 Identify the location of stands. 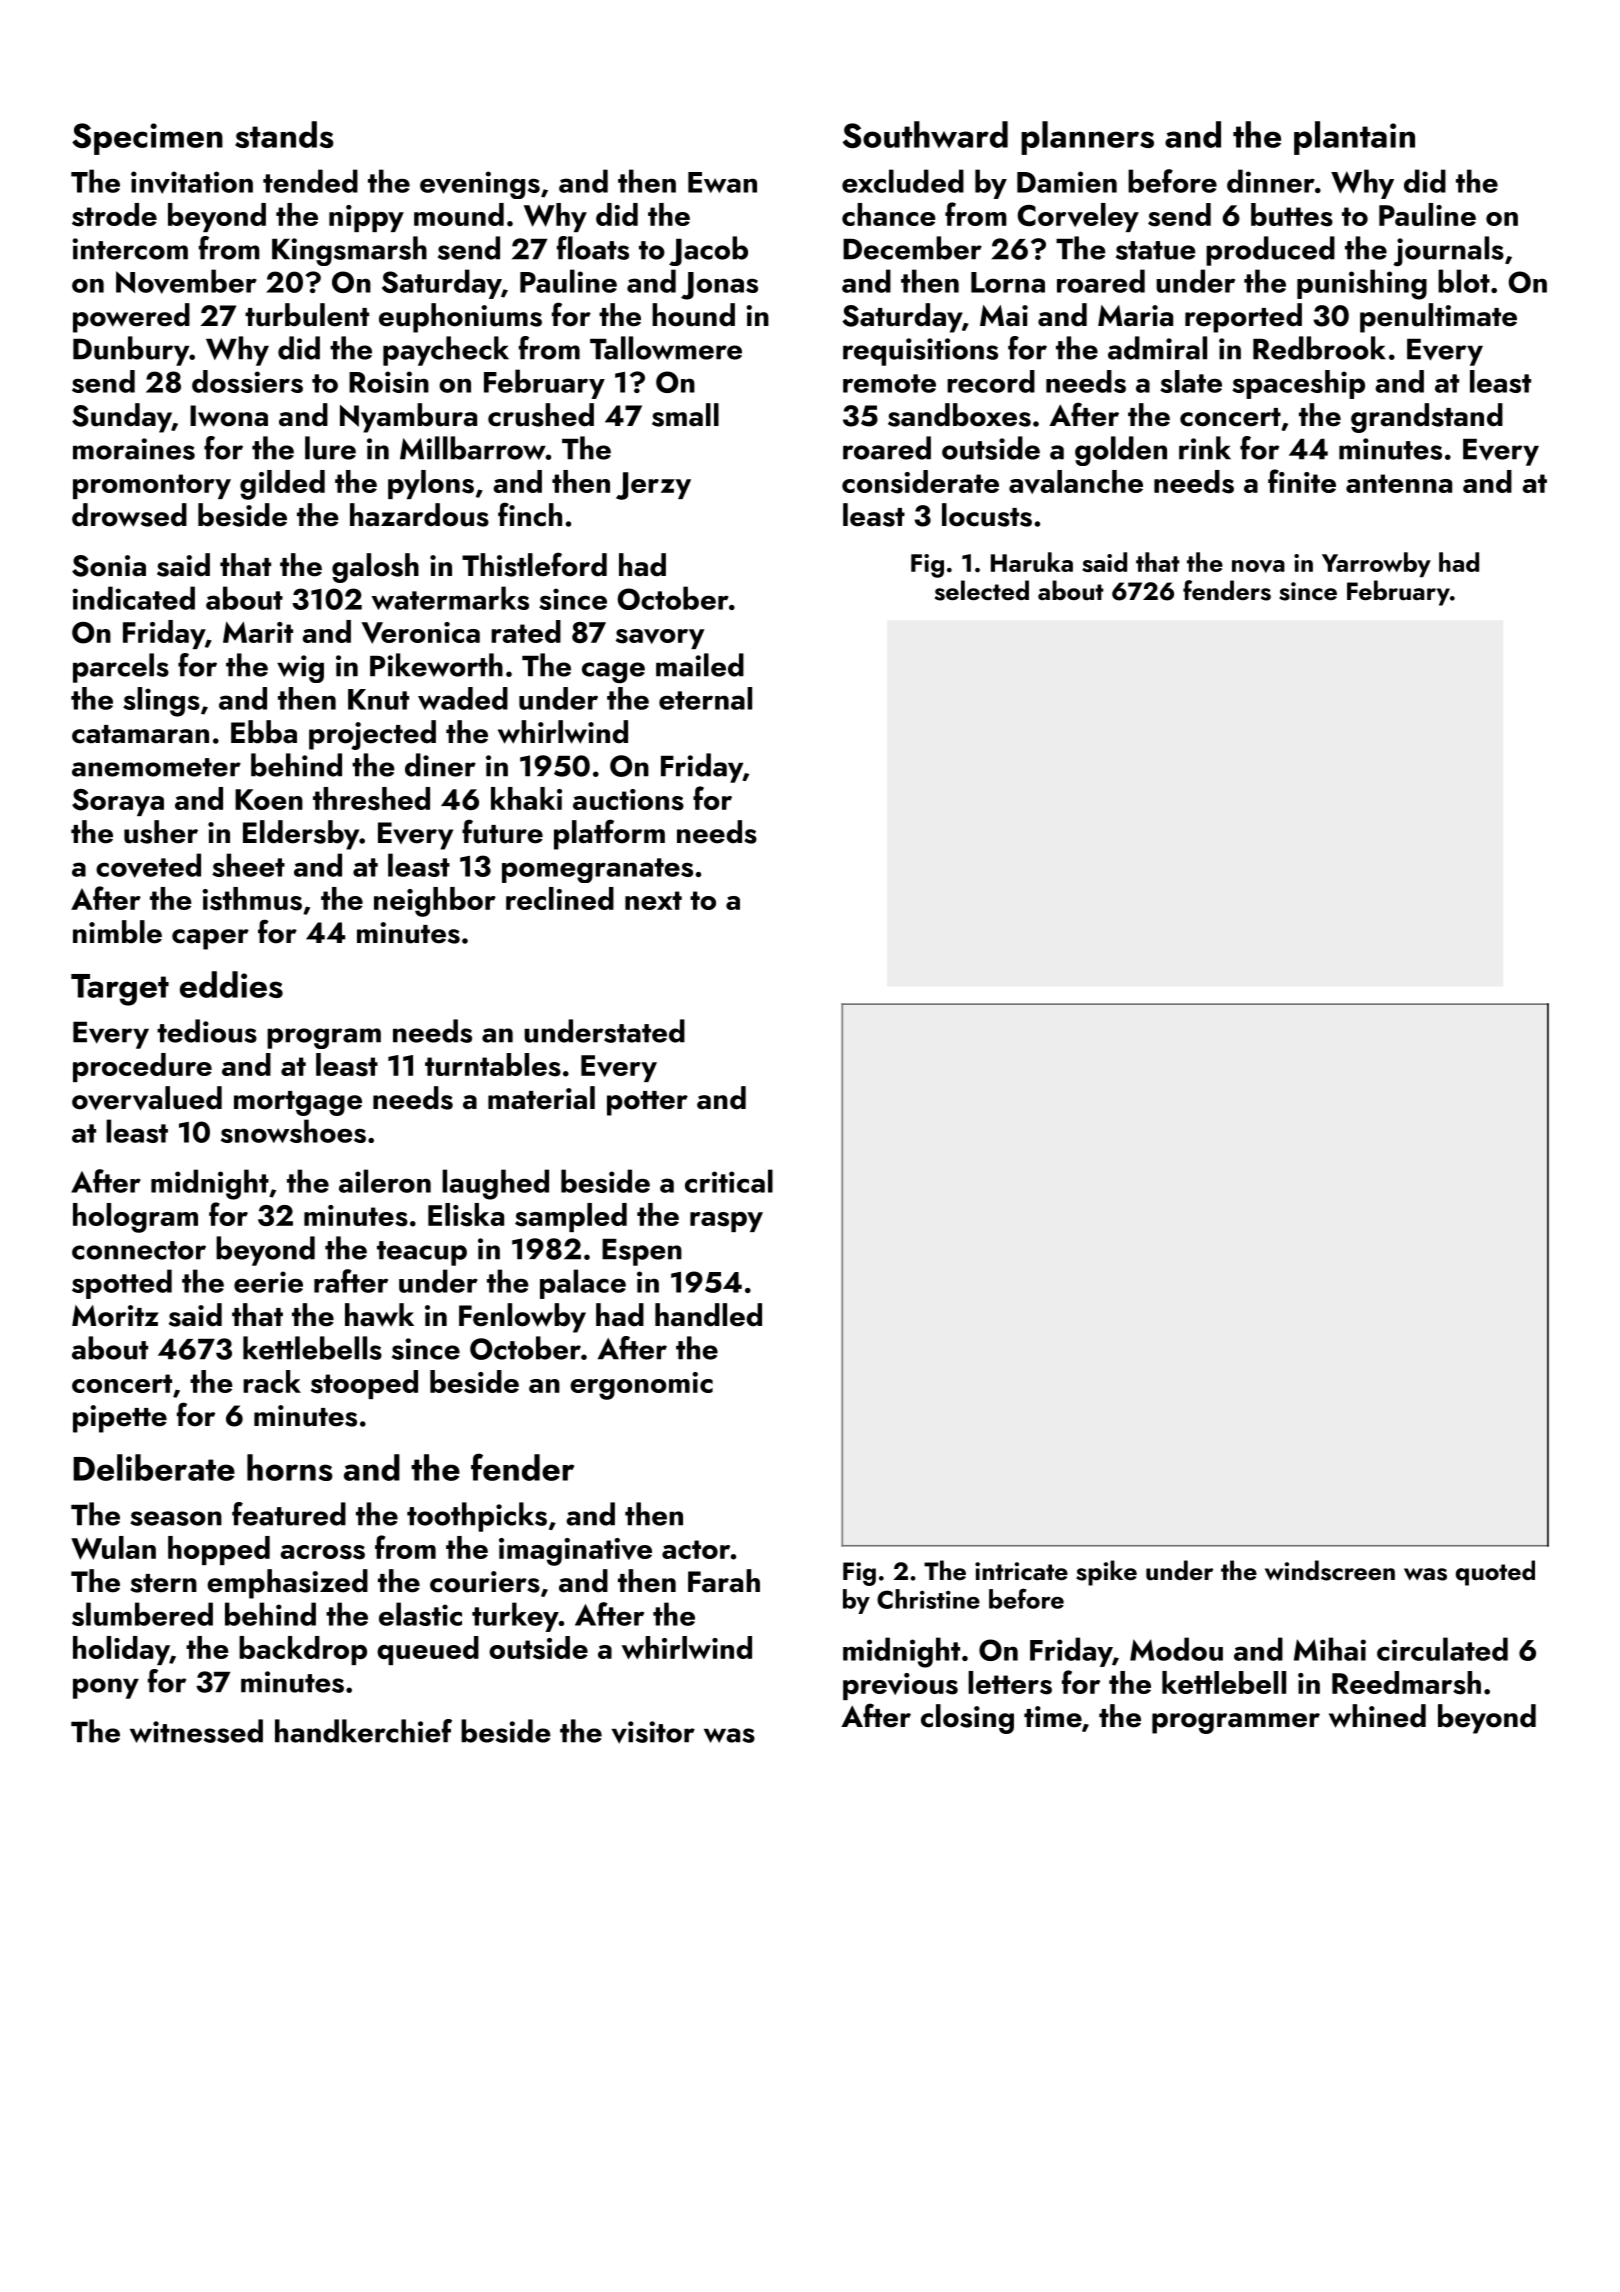
(284, 134).
